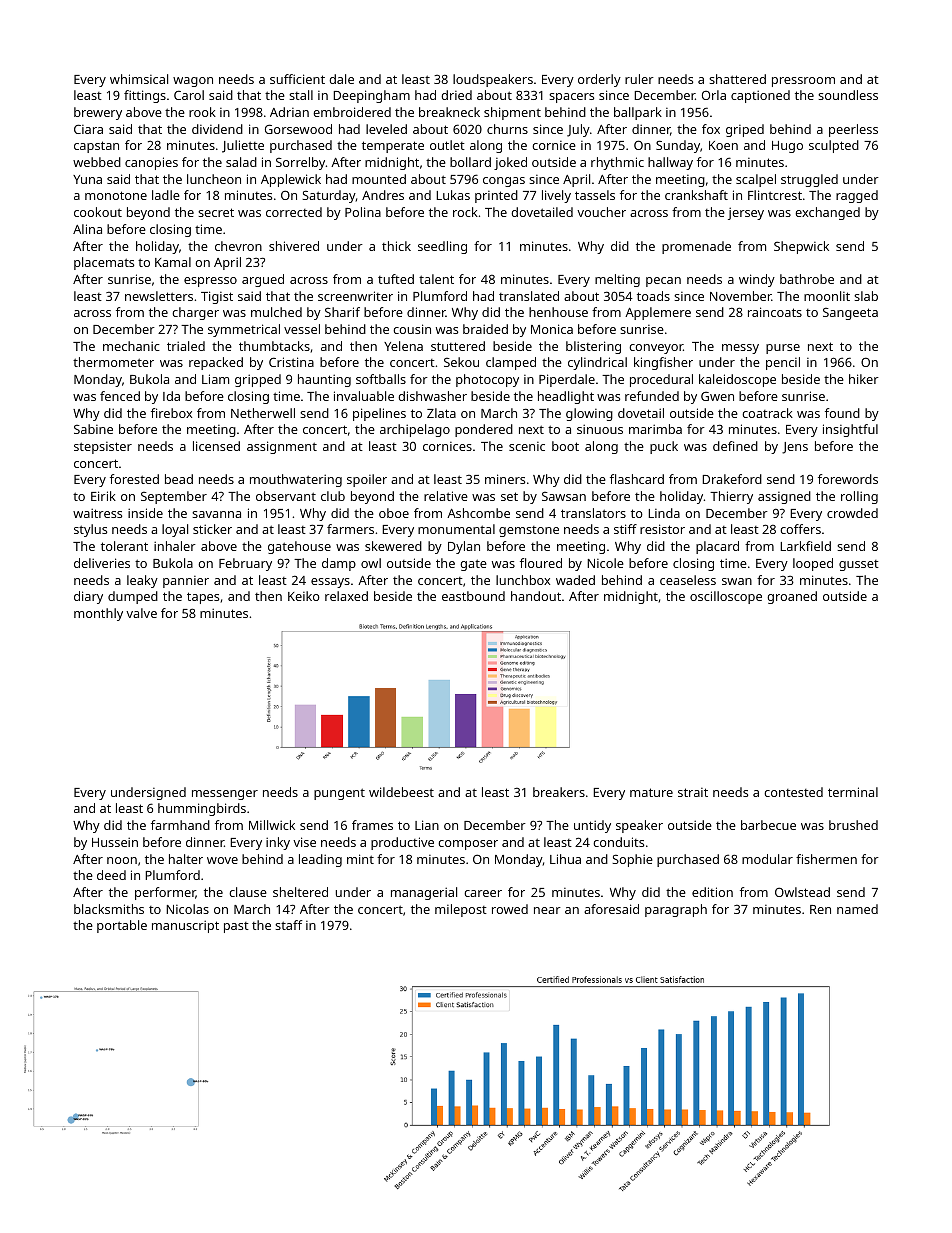  Describe the element at coordinates (403, 346) in the image. I see `Yelena` at that location.
